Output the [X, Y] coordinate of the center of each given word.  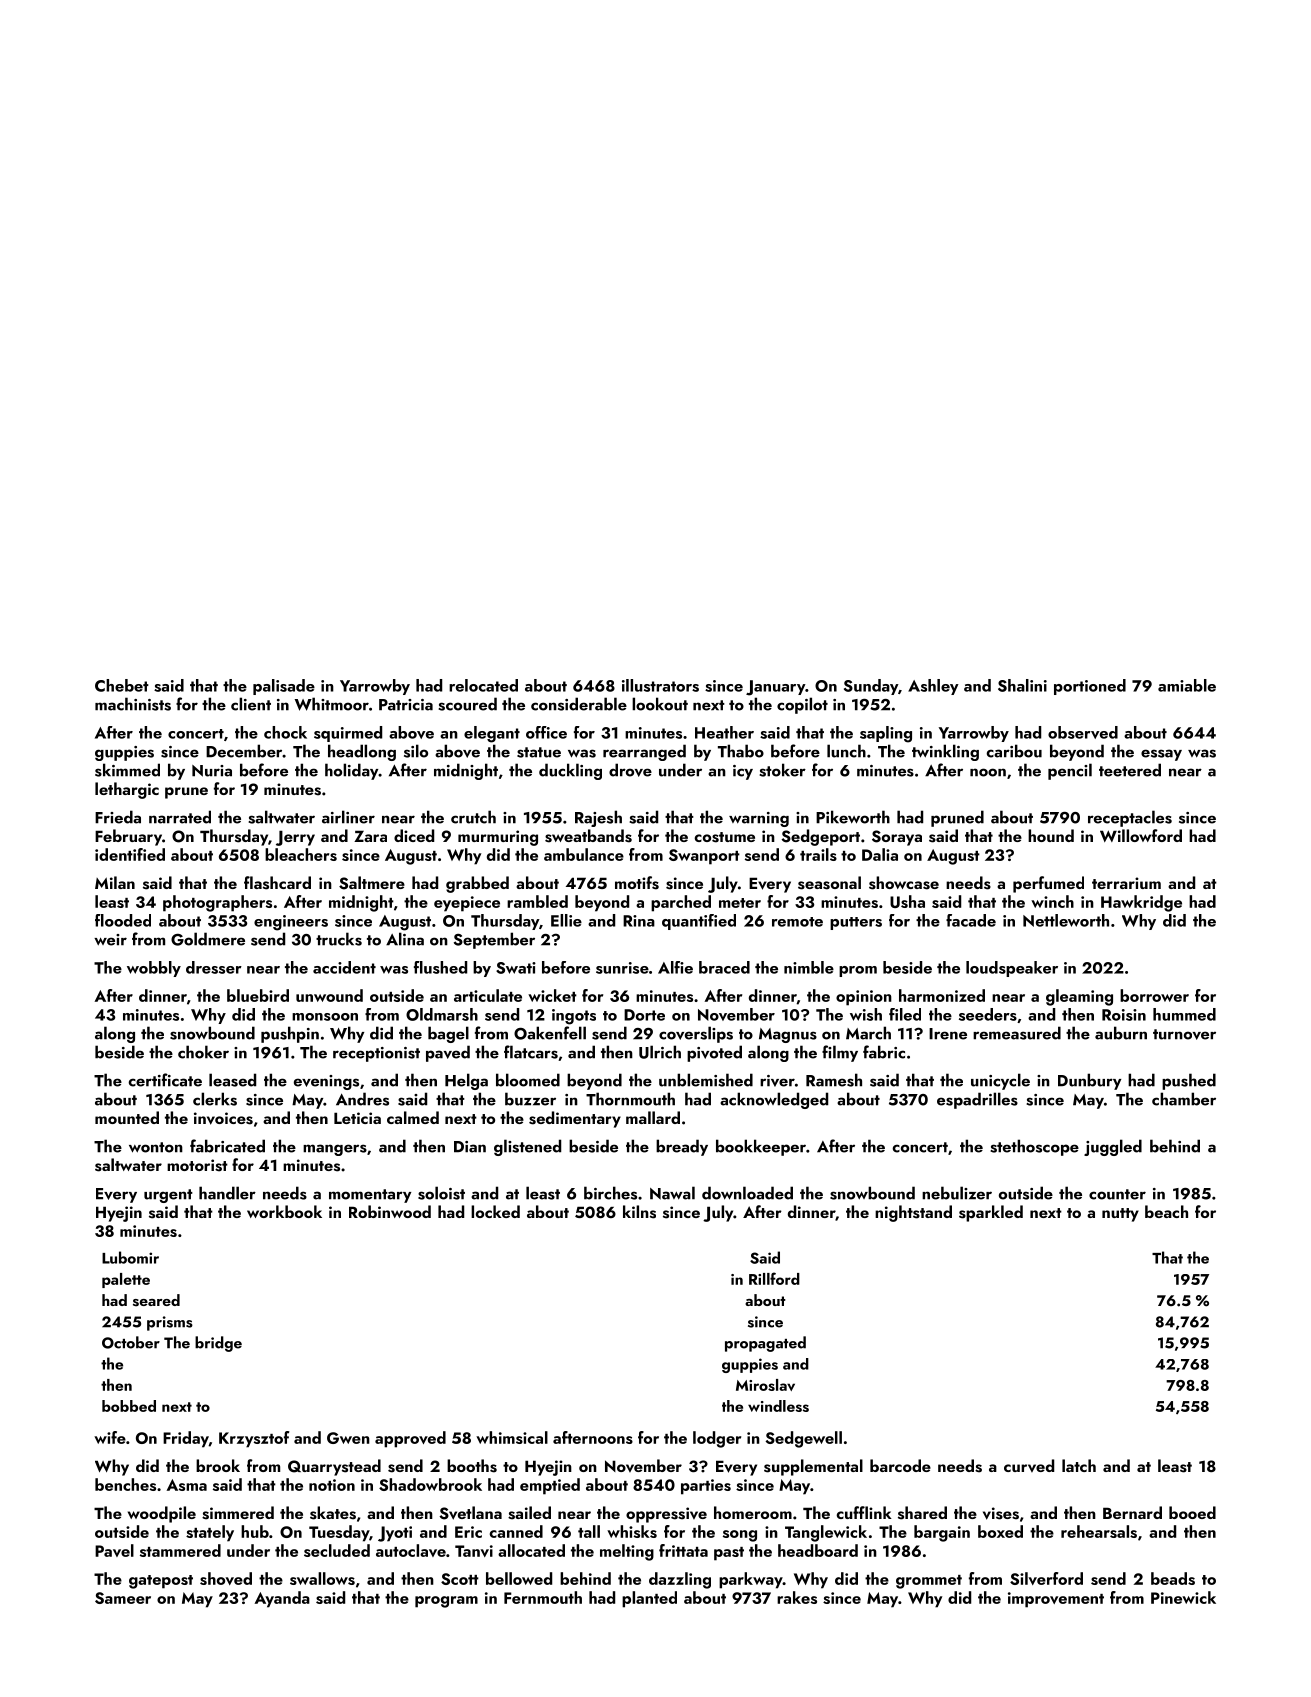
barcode [900, 1465]
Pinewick [1183, 1597]
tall [589, 1531]
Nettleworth [1066, 920]
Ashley [933, 687]
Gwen [348, 1438]
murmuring [498, 838]
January [775, 688]
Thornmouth [630, 1099]
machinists [133, 704]
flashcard [277, 883]
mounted [127, 1117]
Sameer [123, 1598]
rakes [797, 1597]
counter [1117, 1194]
